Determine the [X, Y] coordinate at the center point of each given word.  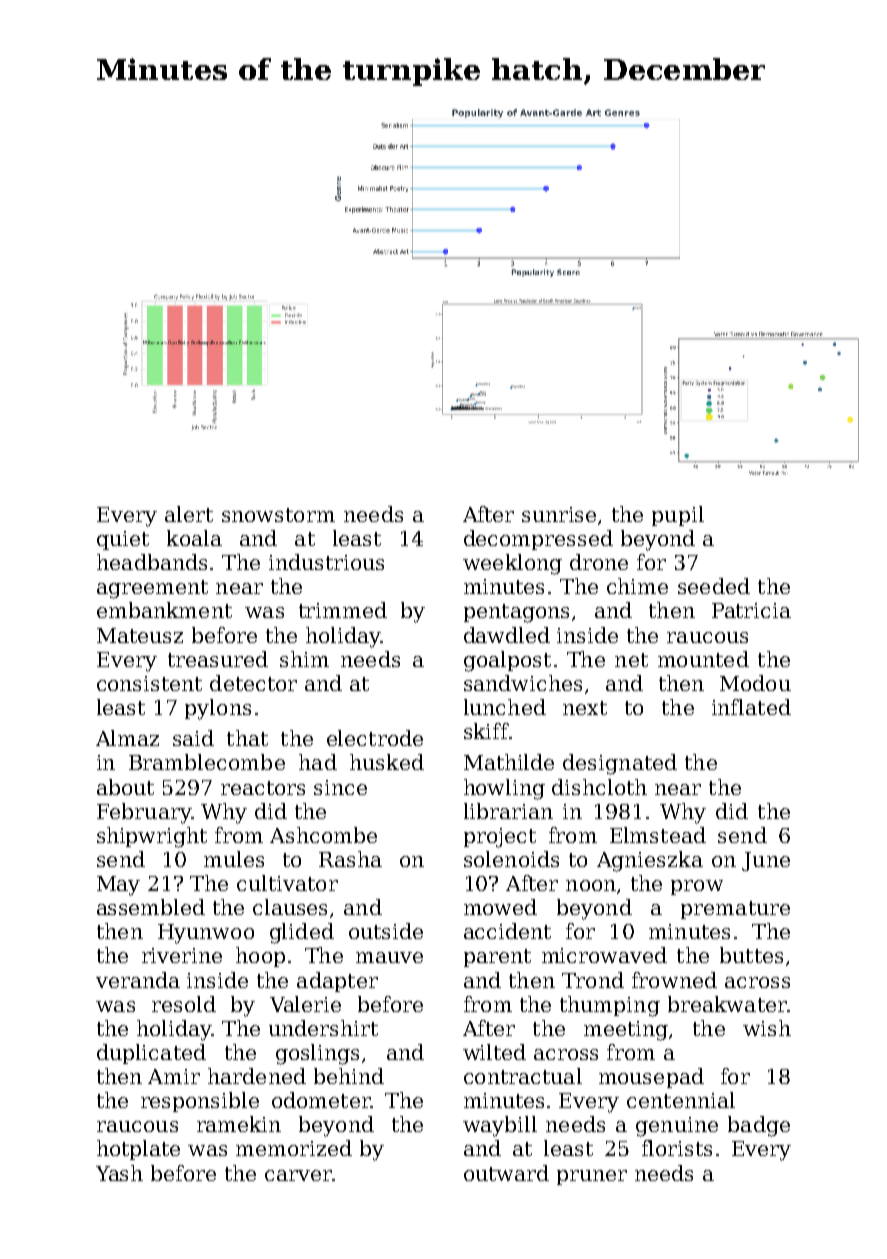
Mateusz [140, 635]
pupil [678, 516]
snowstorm [278, 515]
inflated [751, 707]
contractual [523, 1076]
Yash [119, 1173]
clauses [290, 907]
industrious [326, 562]
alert [189, 514]
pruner [592, 1177]
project [500, 838]
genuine [677, 1127]
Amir [174, 1076]
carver [298, 1175]
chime [637, 586]
